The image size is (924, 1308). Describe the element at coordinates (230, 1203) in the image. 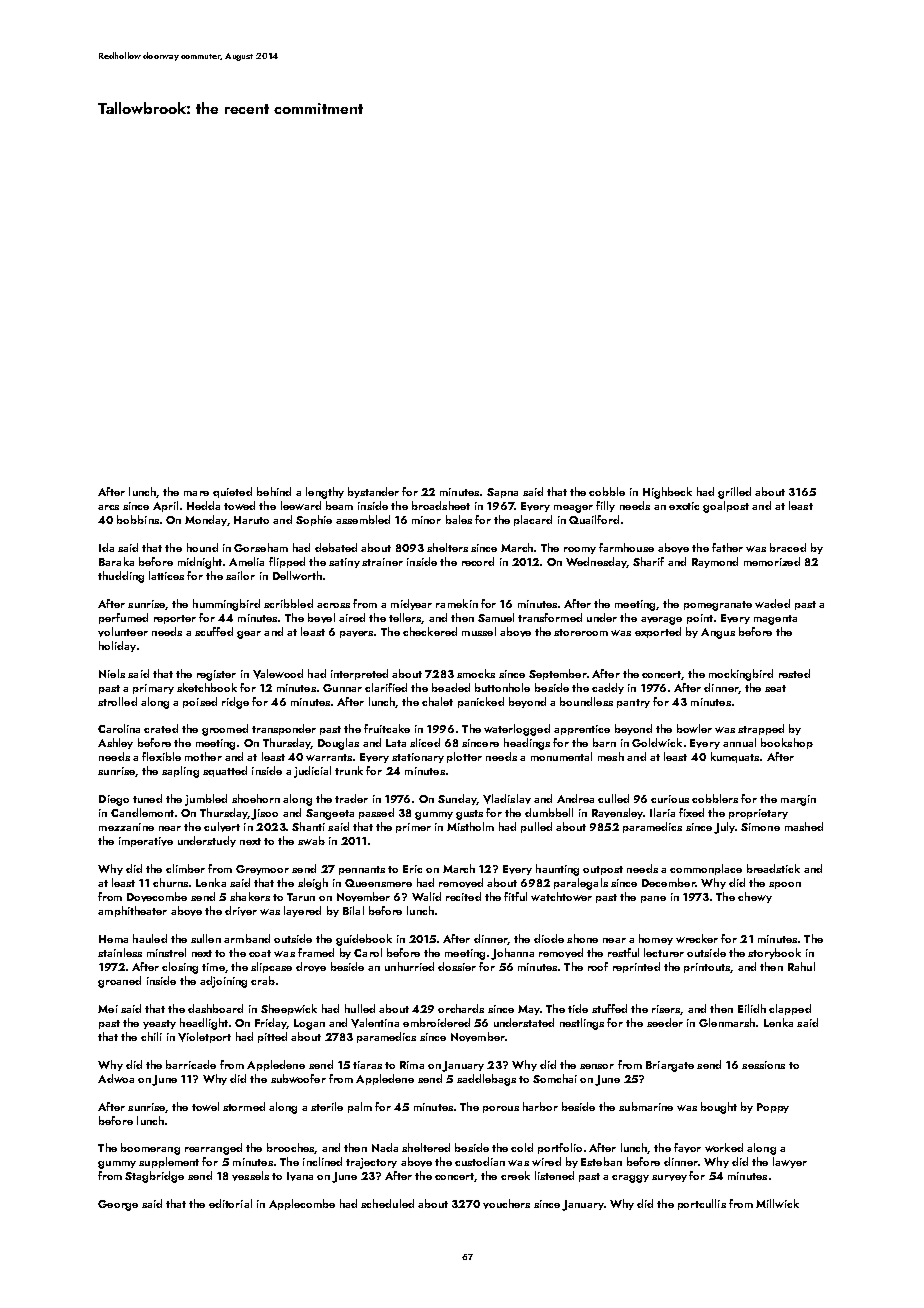

I see `editorial` at that location.
